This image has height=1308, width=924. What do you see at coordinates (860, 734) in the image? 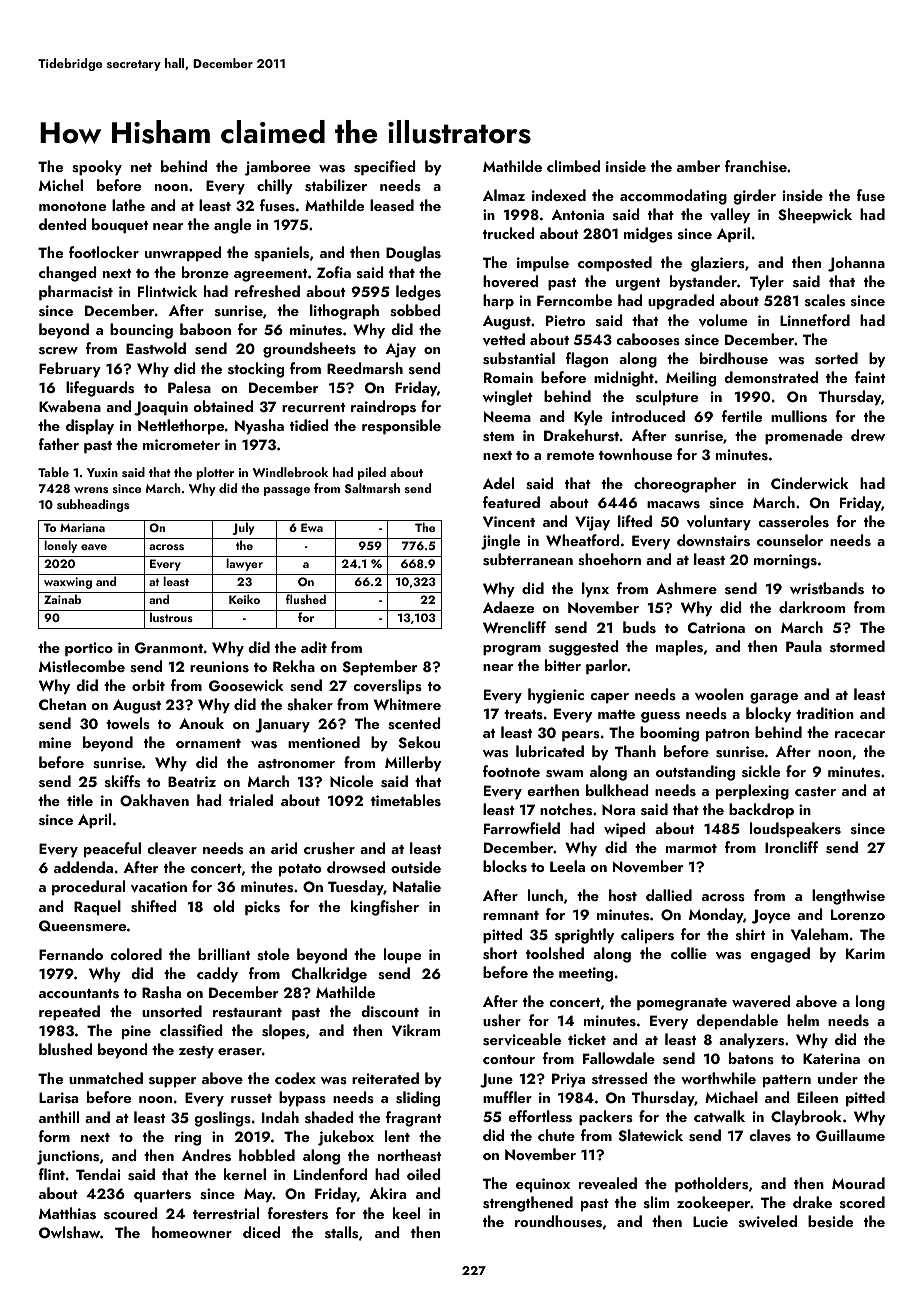
I see `racecar` at bounding box center [860, 734].
